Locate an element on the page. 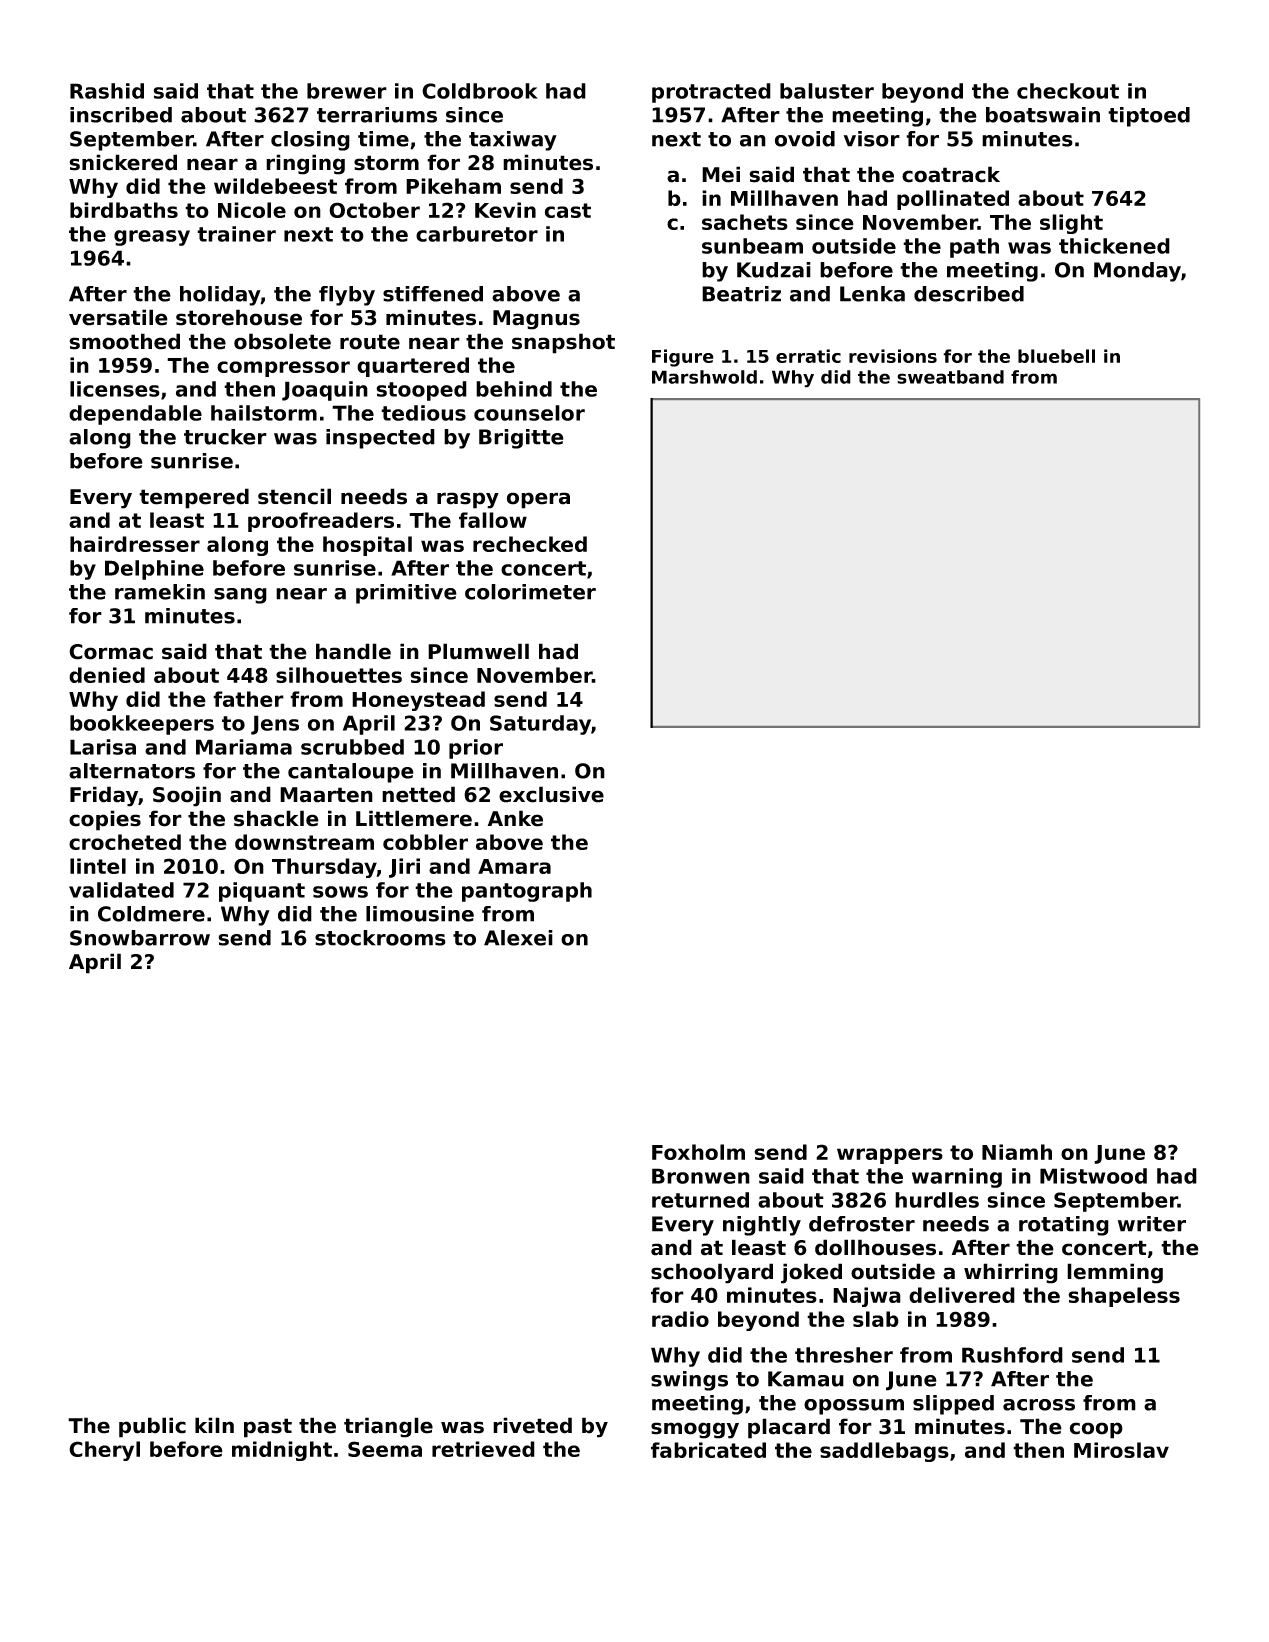 The height and width of the image is (1642, 1269). joked is located at coordinates (811, 1273).
